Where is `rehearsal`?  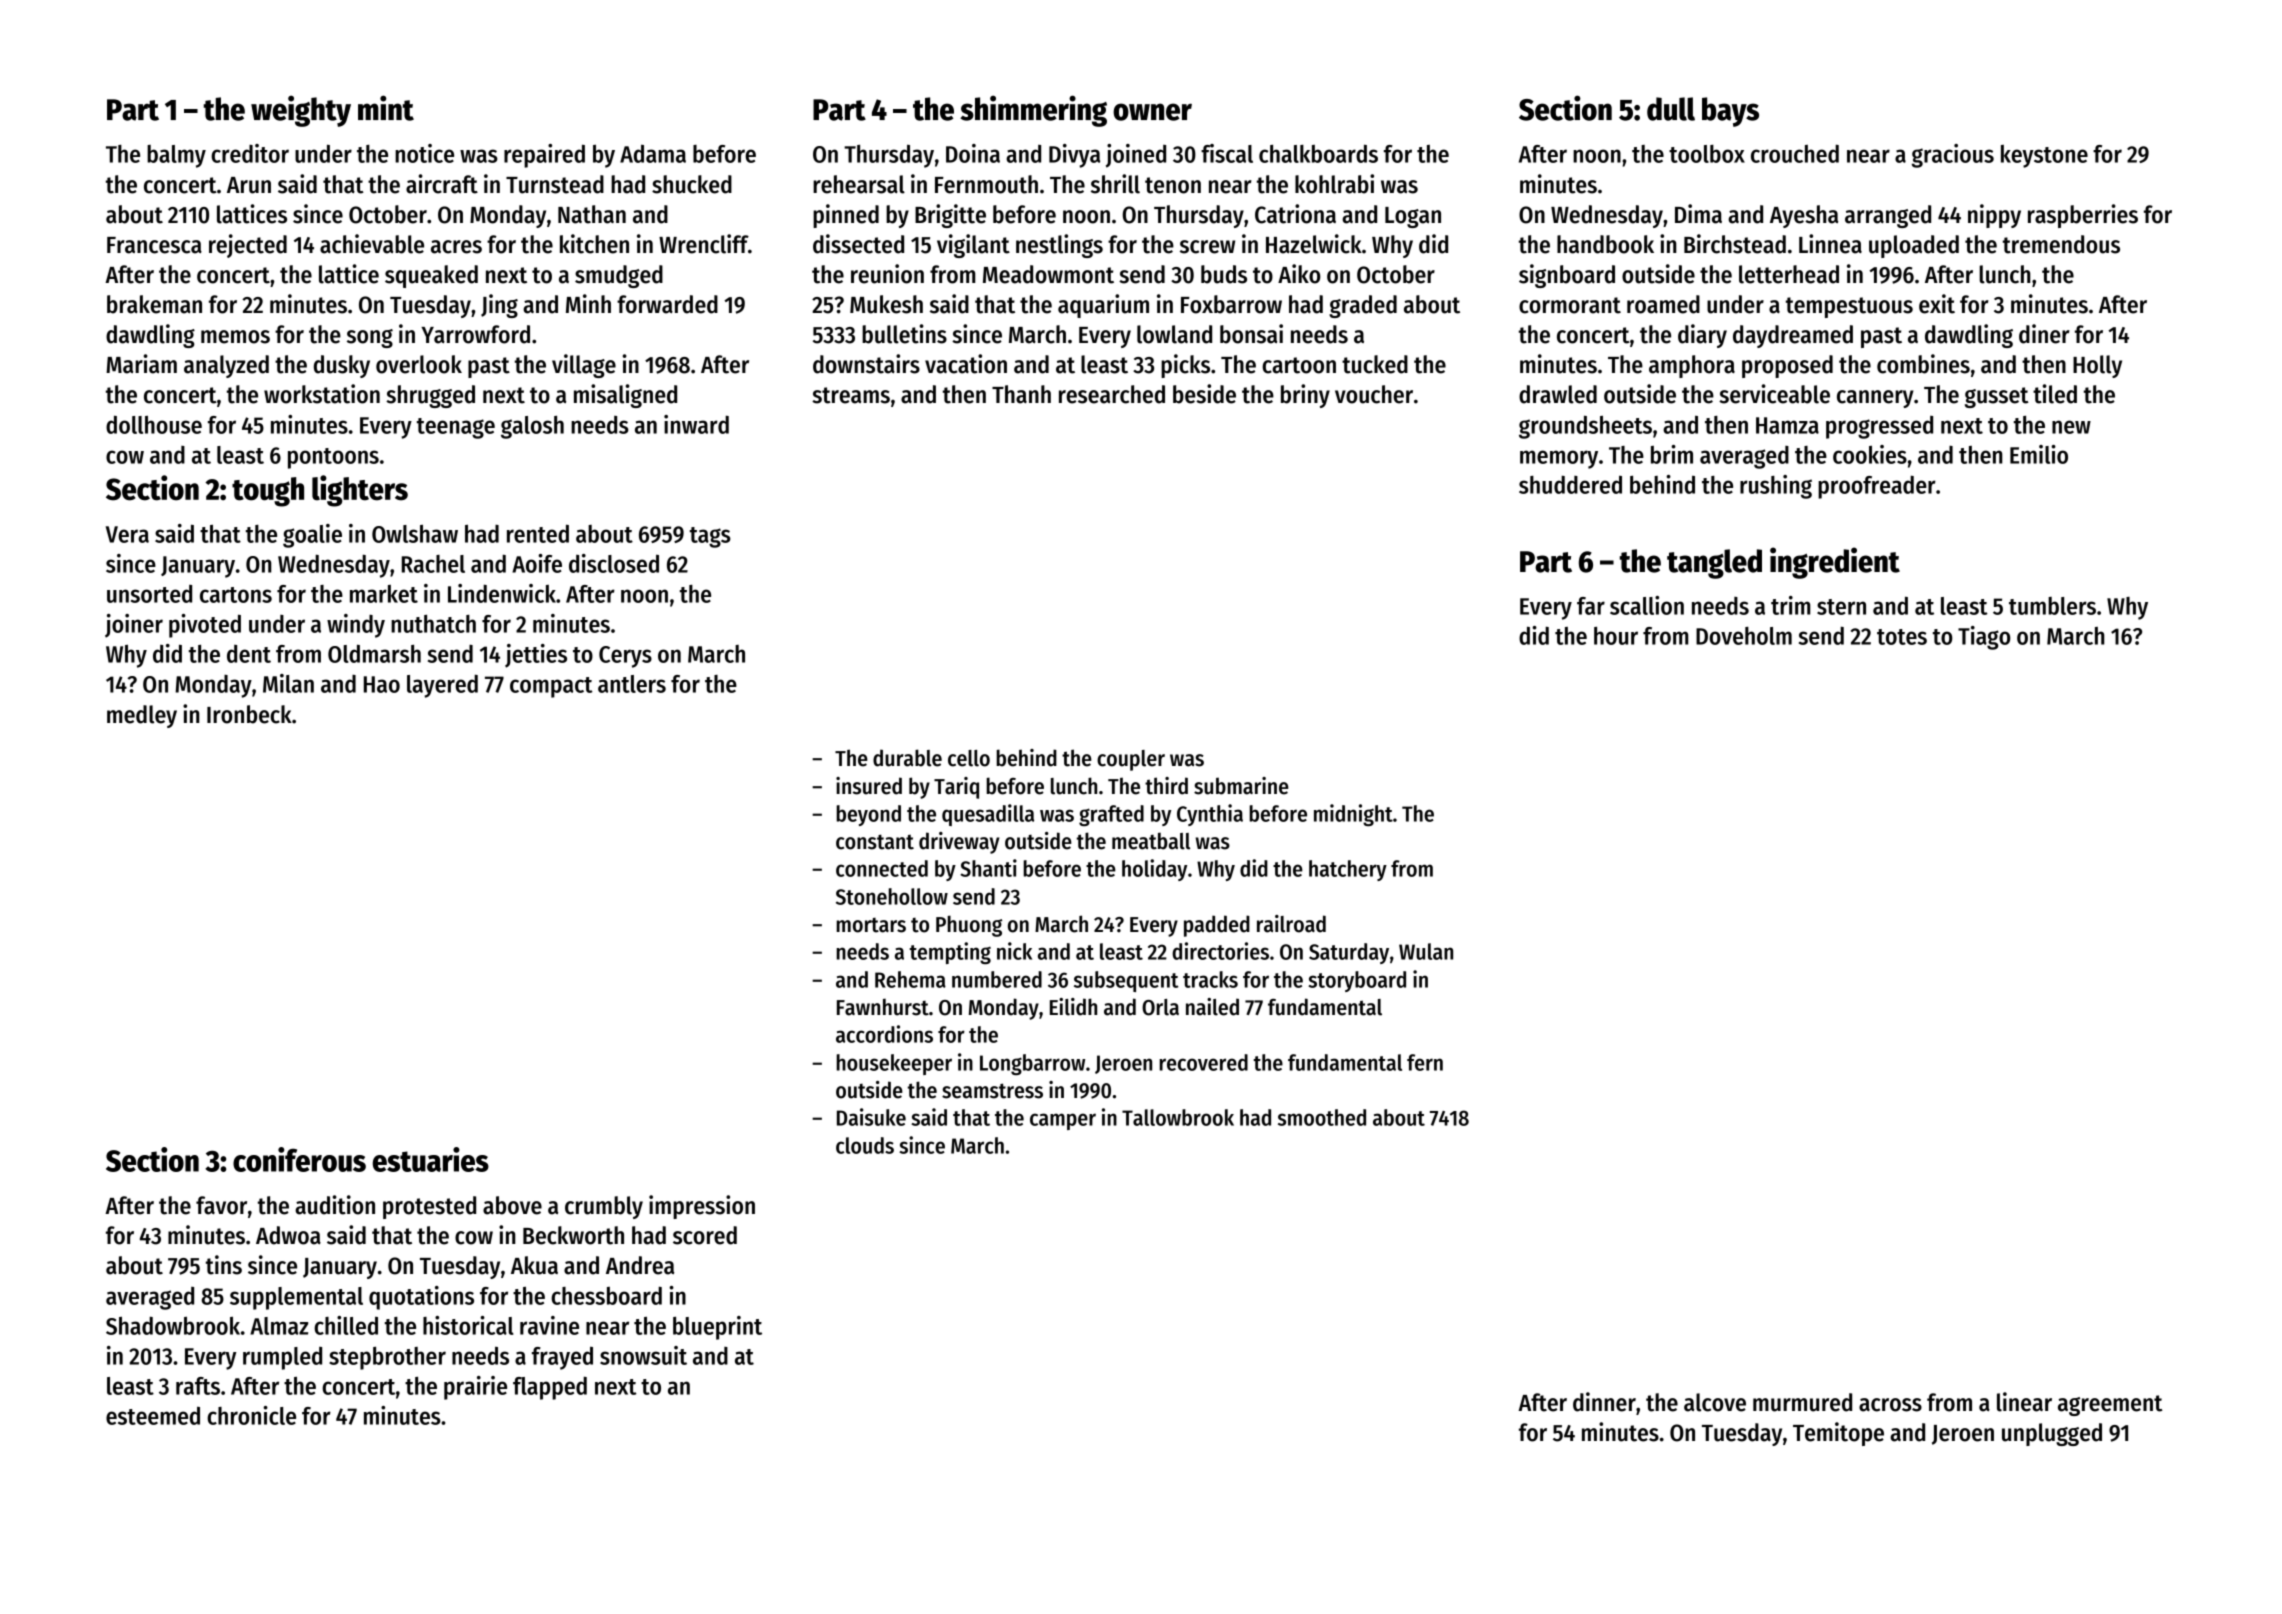 rehearsal is located at coordinates (859, 184).
